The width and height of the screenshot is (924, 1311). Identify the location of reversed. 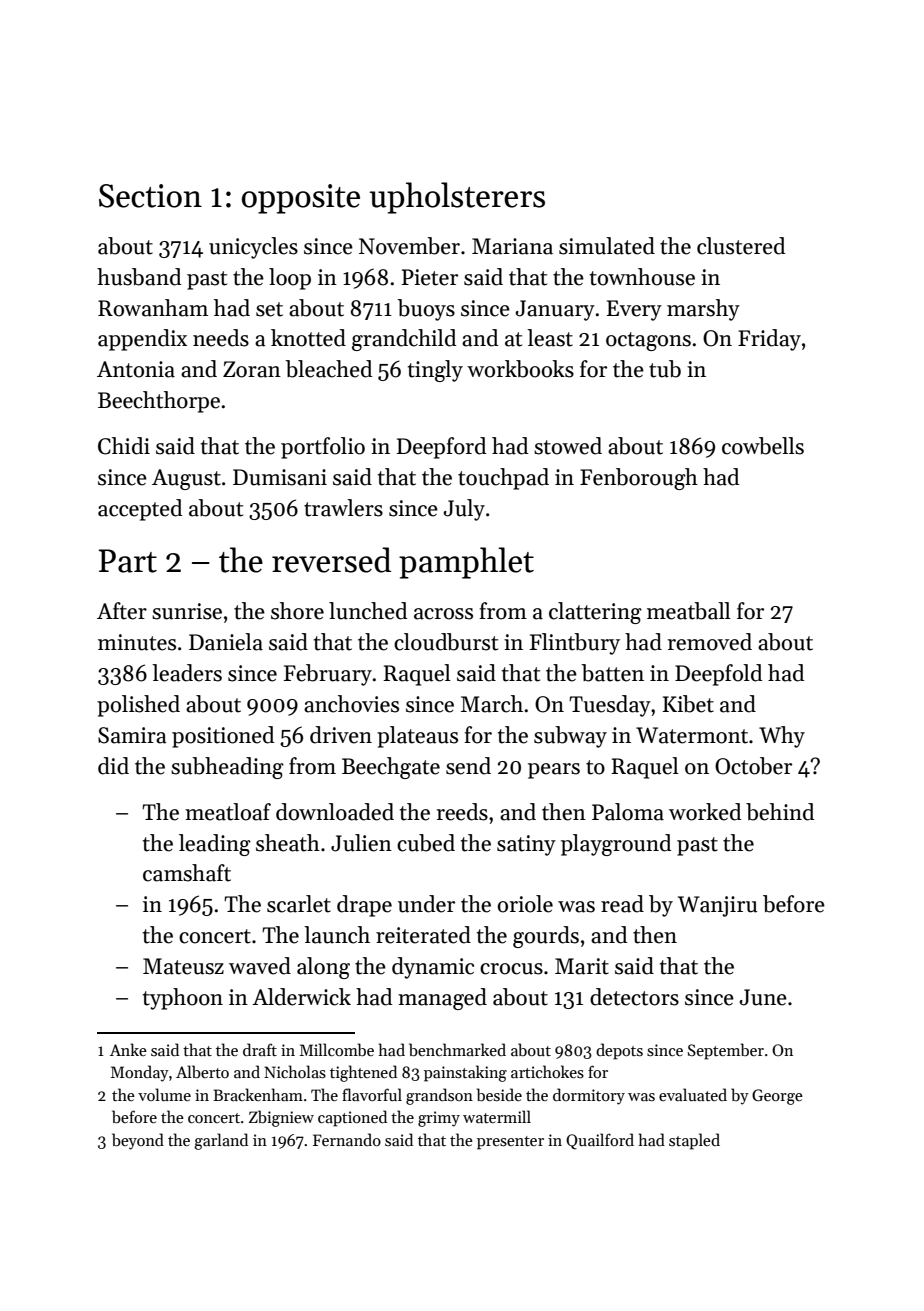
(331, 560).
